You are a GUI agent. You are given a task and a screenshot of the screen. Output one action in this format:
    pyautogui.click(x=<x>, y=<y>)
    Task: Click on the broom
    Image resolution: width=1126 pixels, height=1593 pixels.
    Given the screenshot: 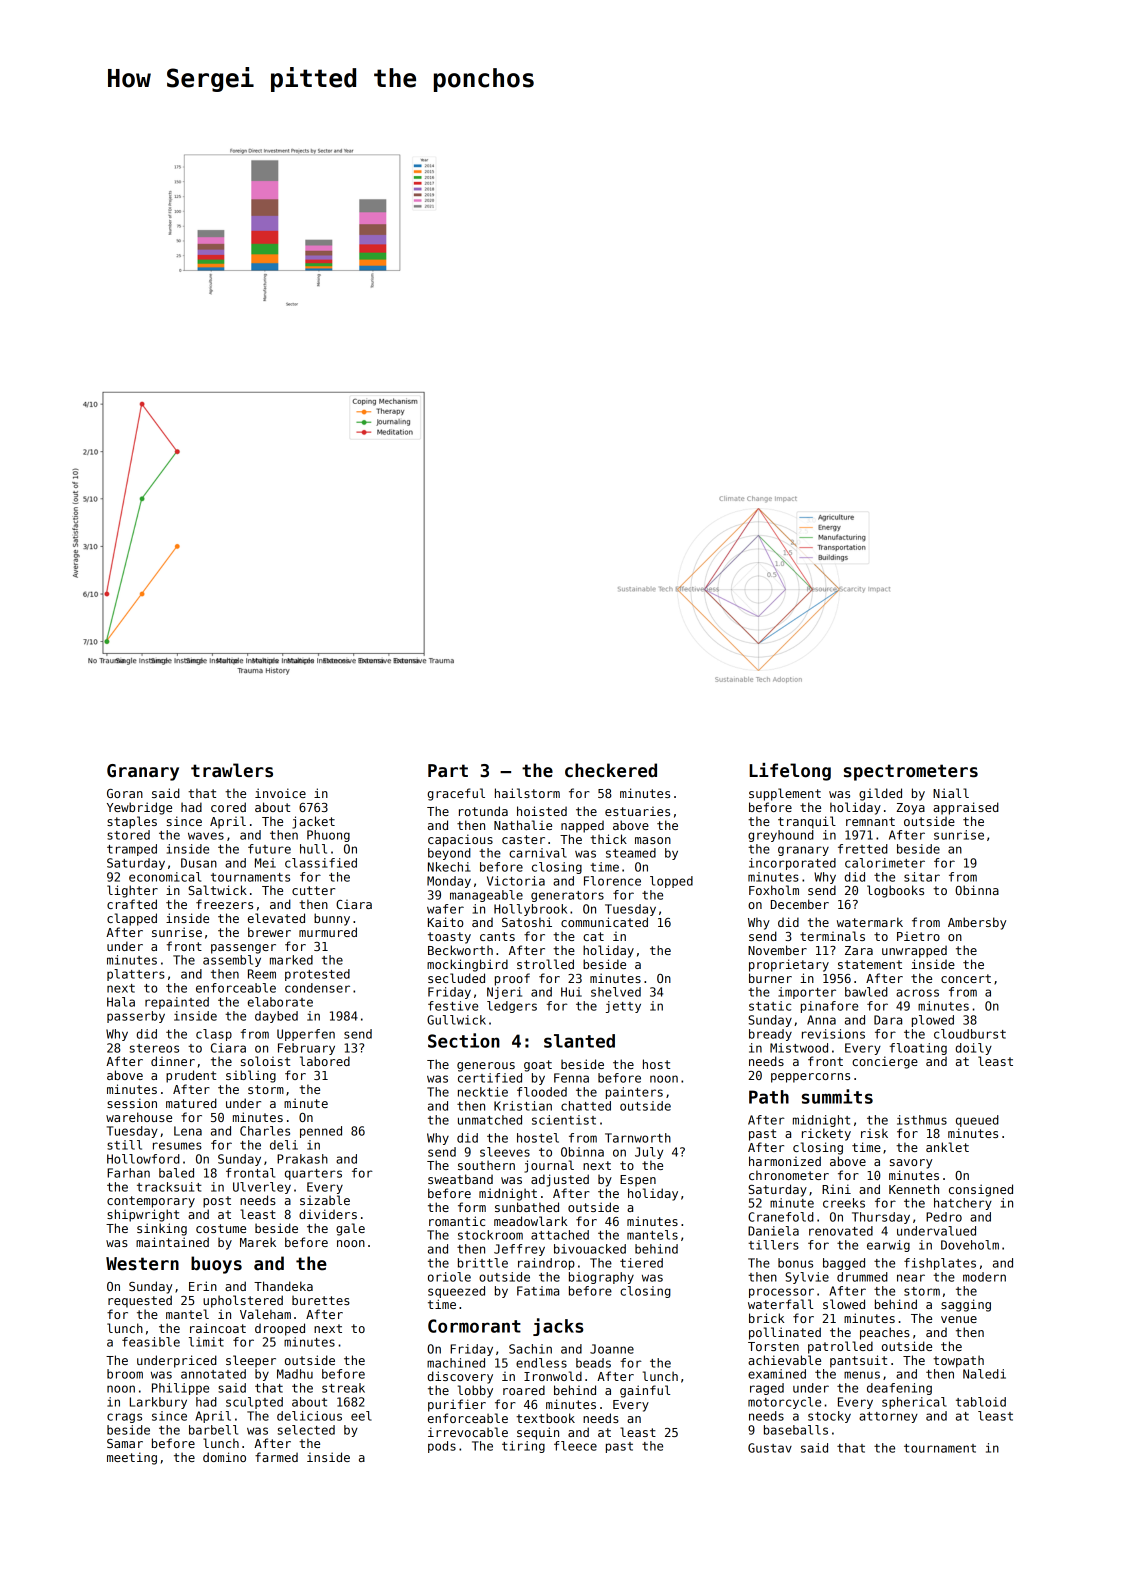 What is the action you would take?
    pyautogui.click(x=125, y=1374)
